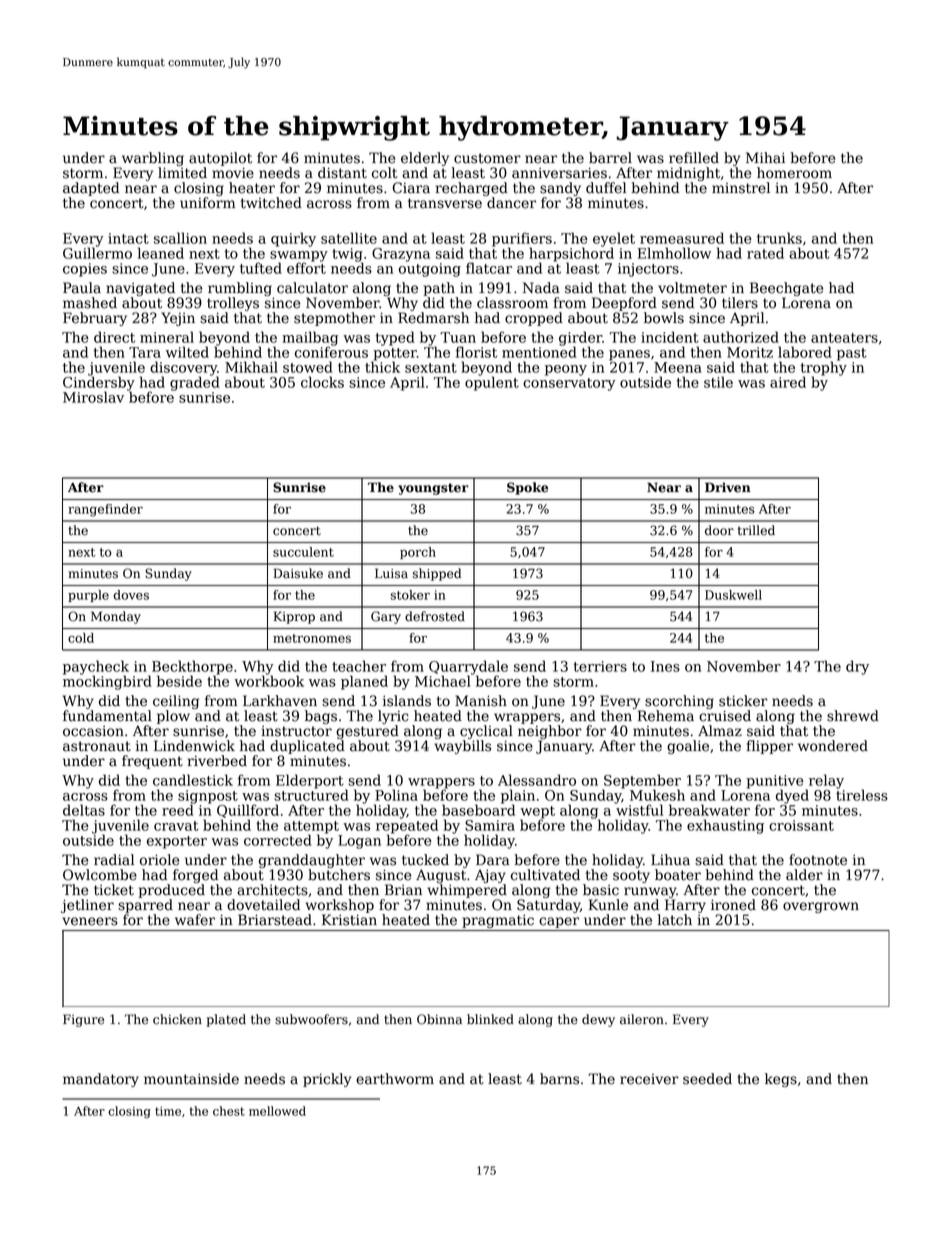  I want to click on Larkhaven, so click(280, 701).
